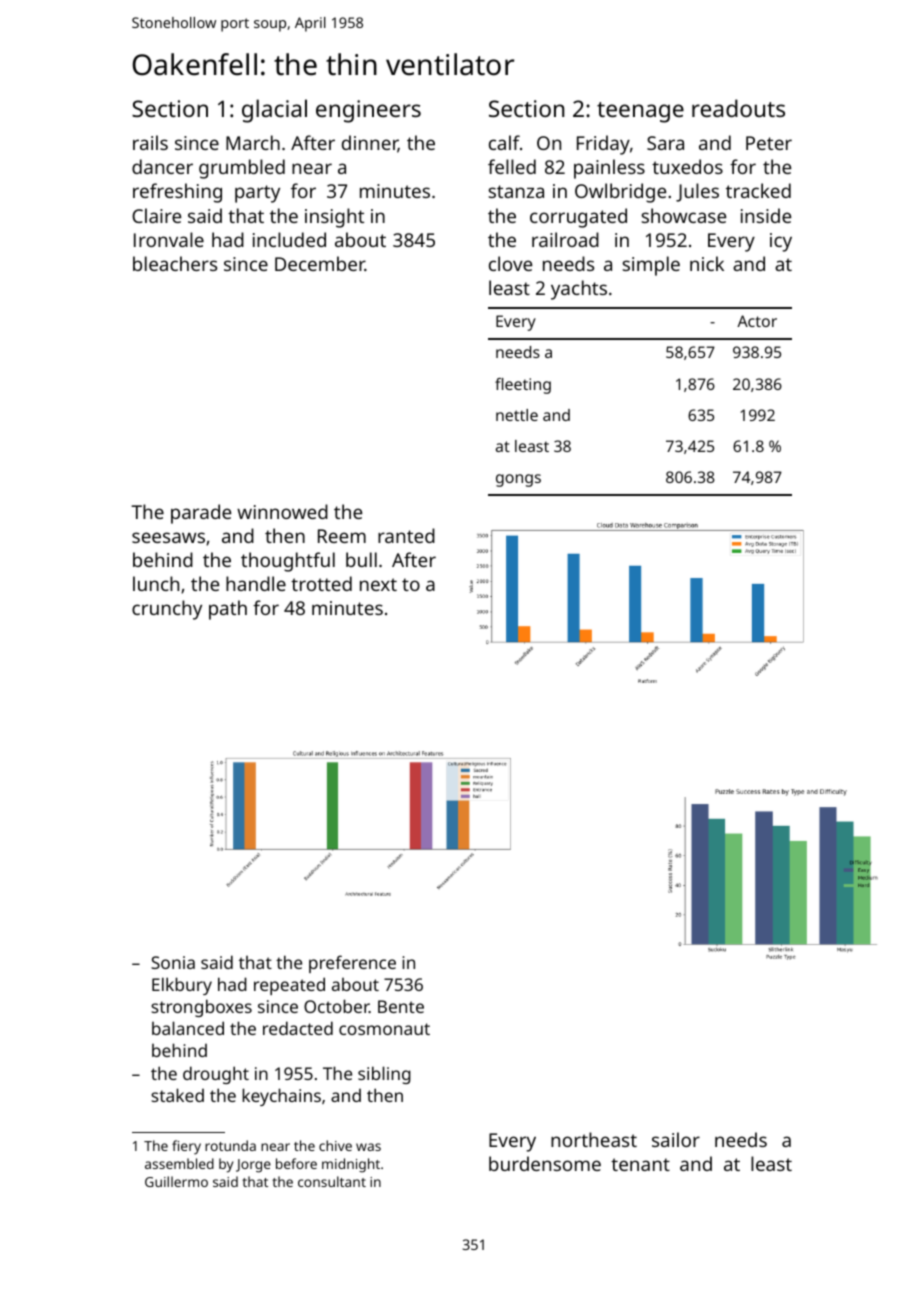 This screenshot has width=924, height=1314. What do you see at coordinates (150, 142) in the screenshot?
I see `rails` at bounding box center [150, 142].
